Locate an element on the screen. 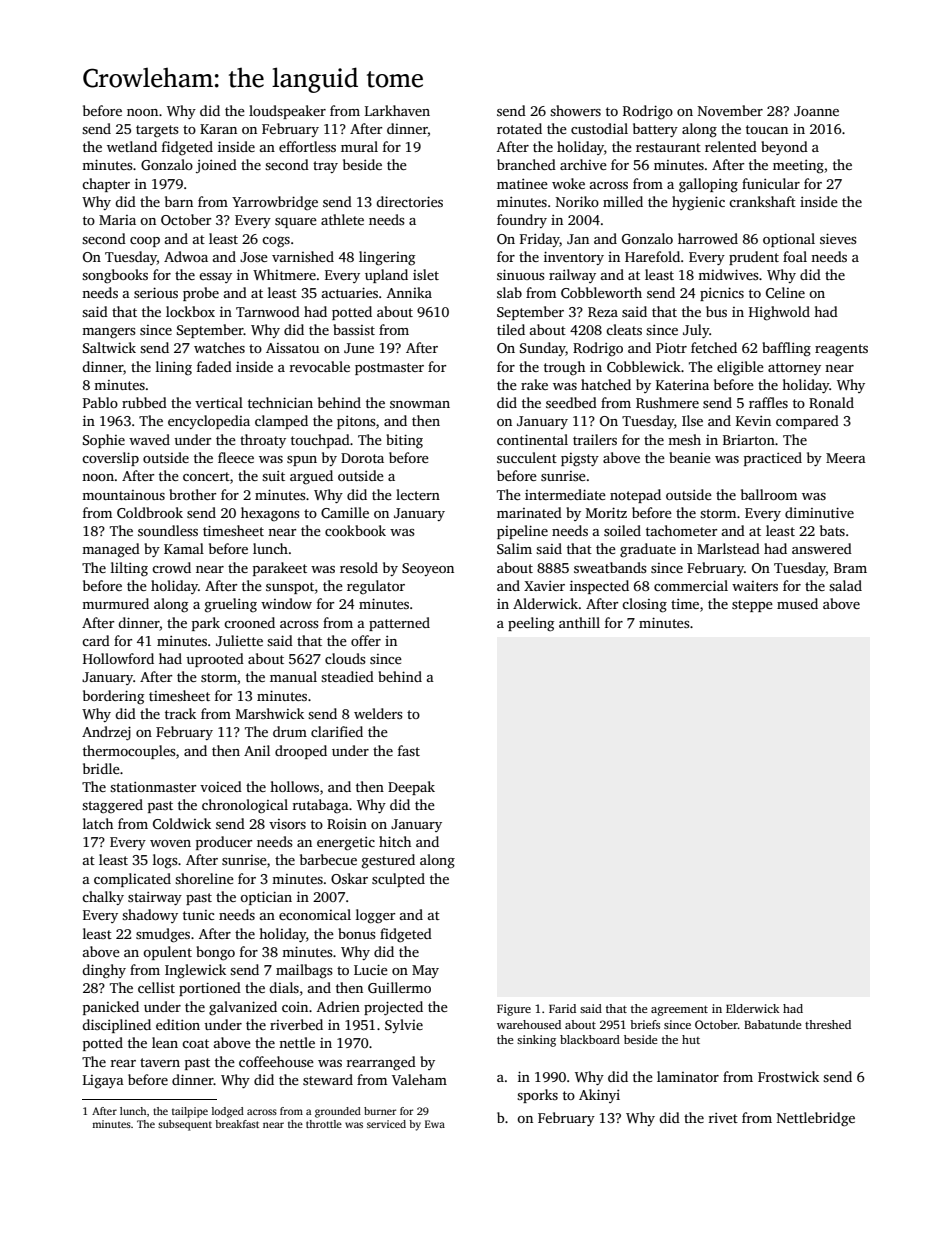  sporks is located at coordinates (537, 1096).
